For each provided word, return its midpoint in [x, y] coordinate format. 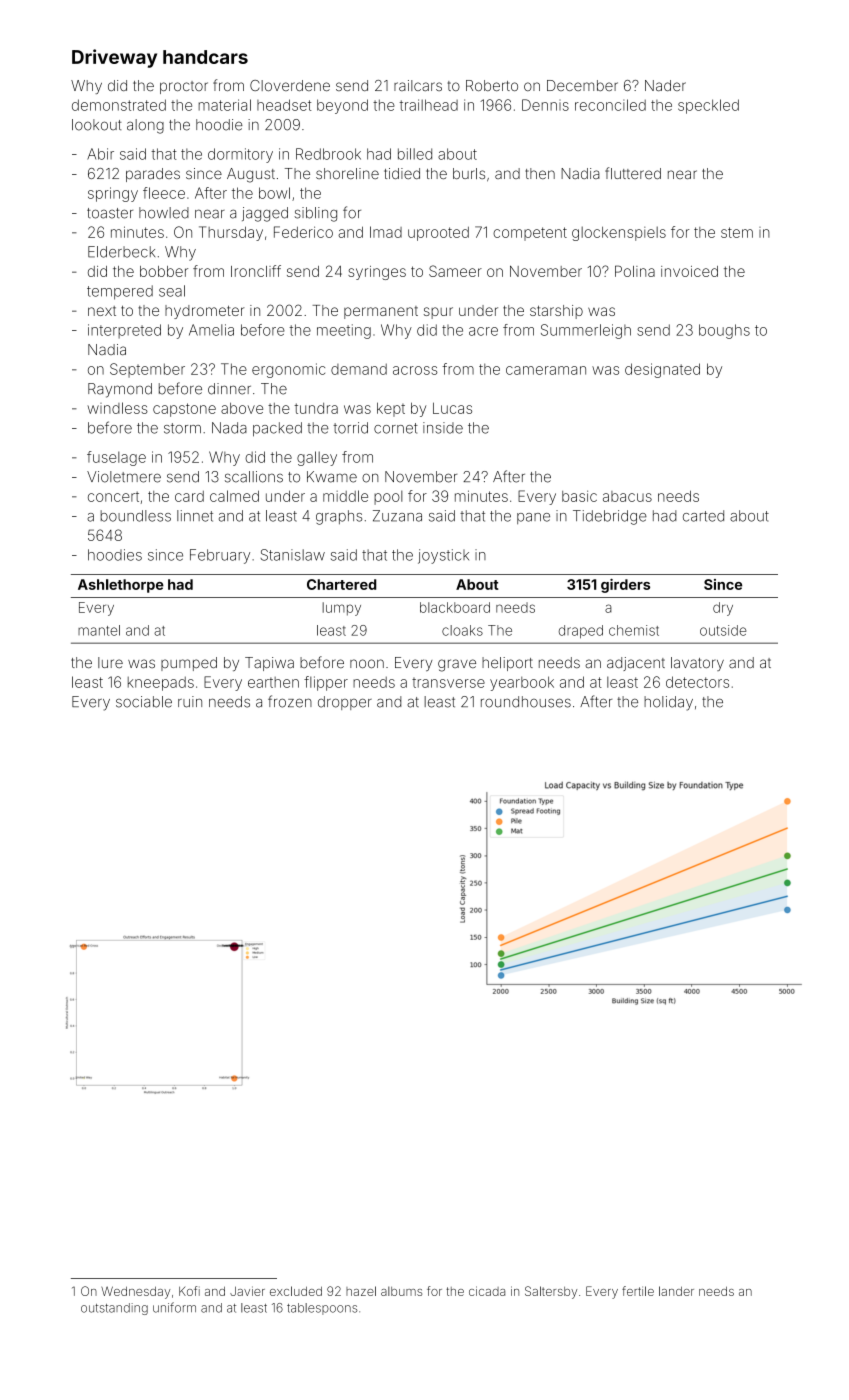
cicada [487, 1291]
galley [317, 458]
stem [737, 232]
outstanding [114, 1309]
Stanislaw [293, 555]
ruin [190, 702]
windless [118, 408]
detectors [697, 682]
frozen [290, 701]
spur [438, 313]
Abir [100, 154]
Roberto [492, 85]
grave [457, 665]
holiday [668, 703]
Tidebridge [610, 517]
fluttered [633, 173]
